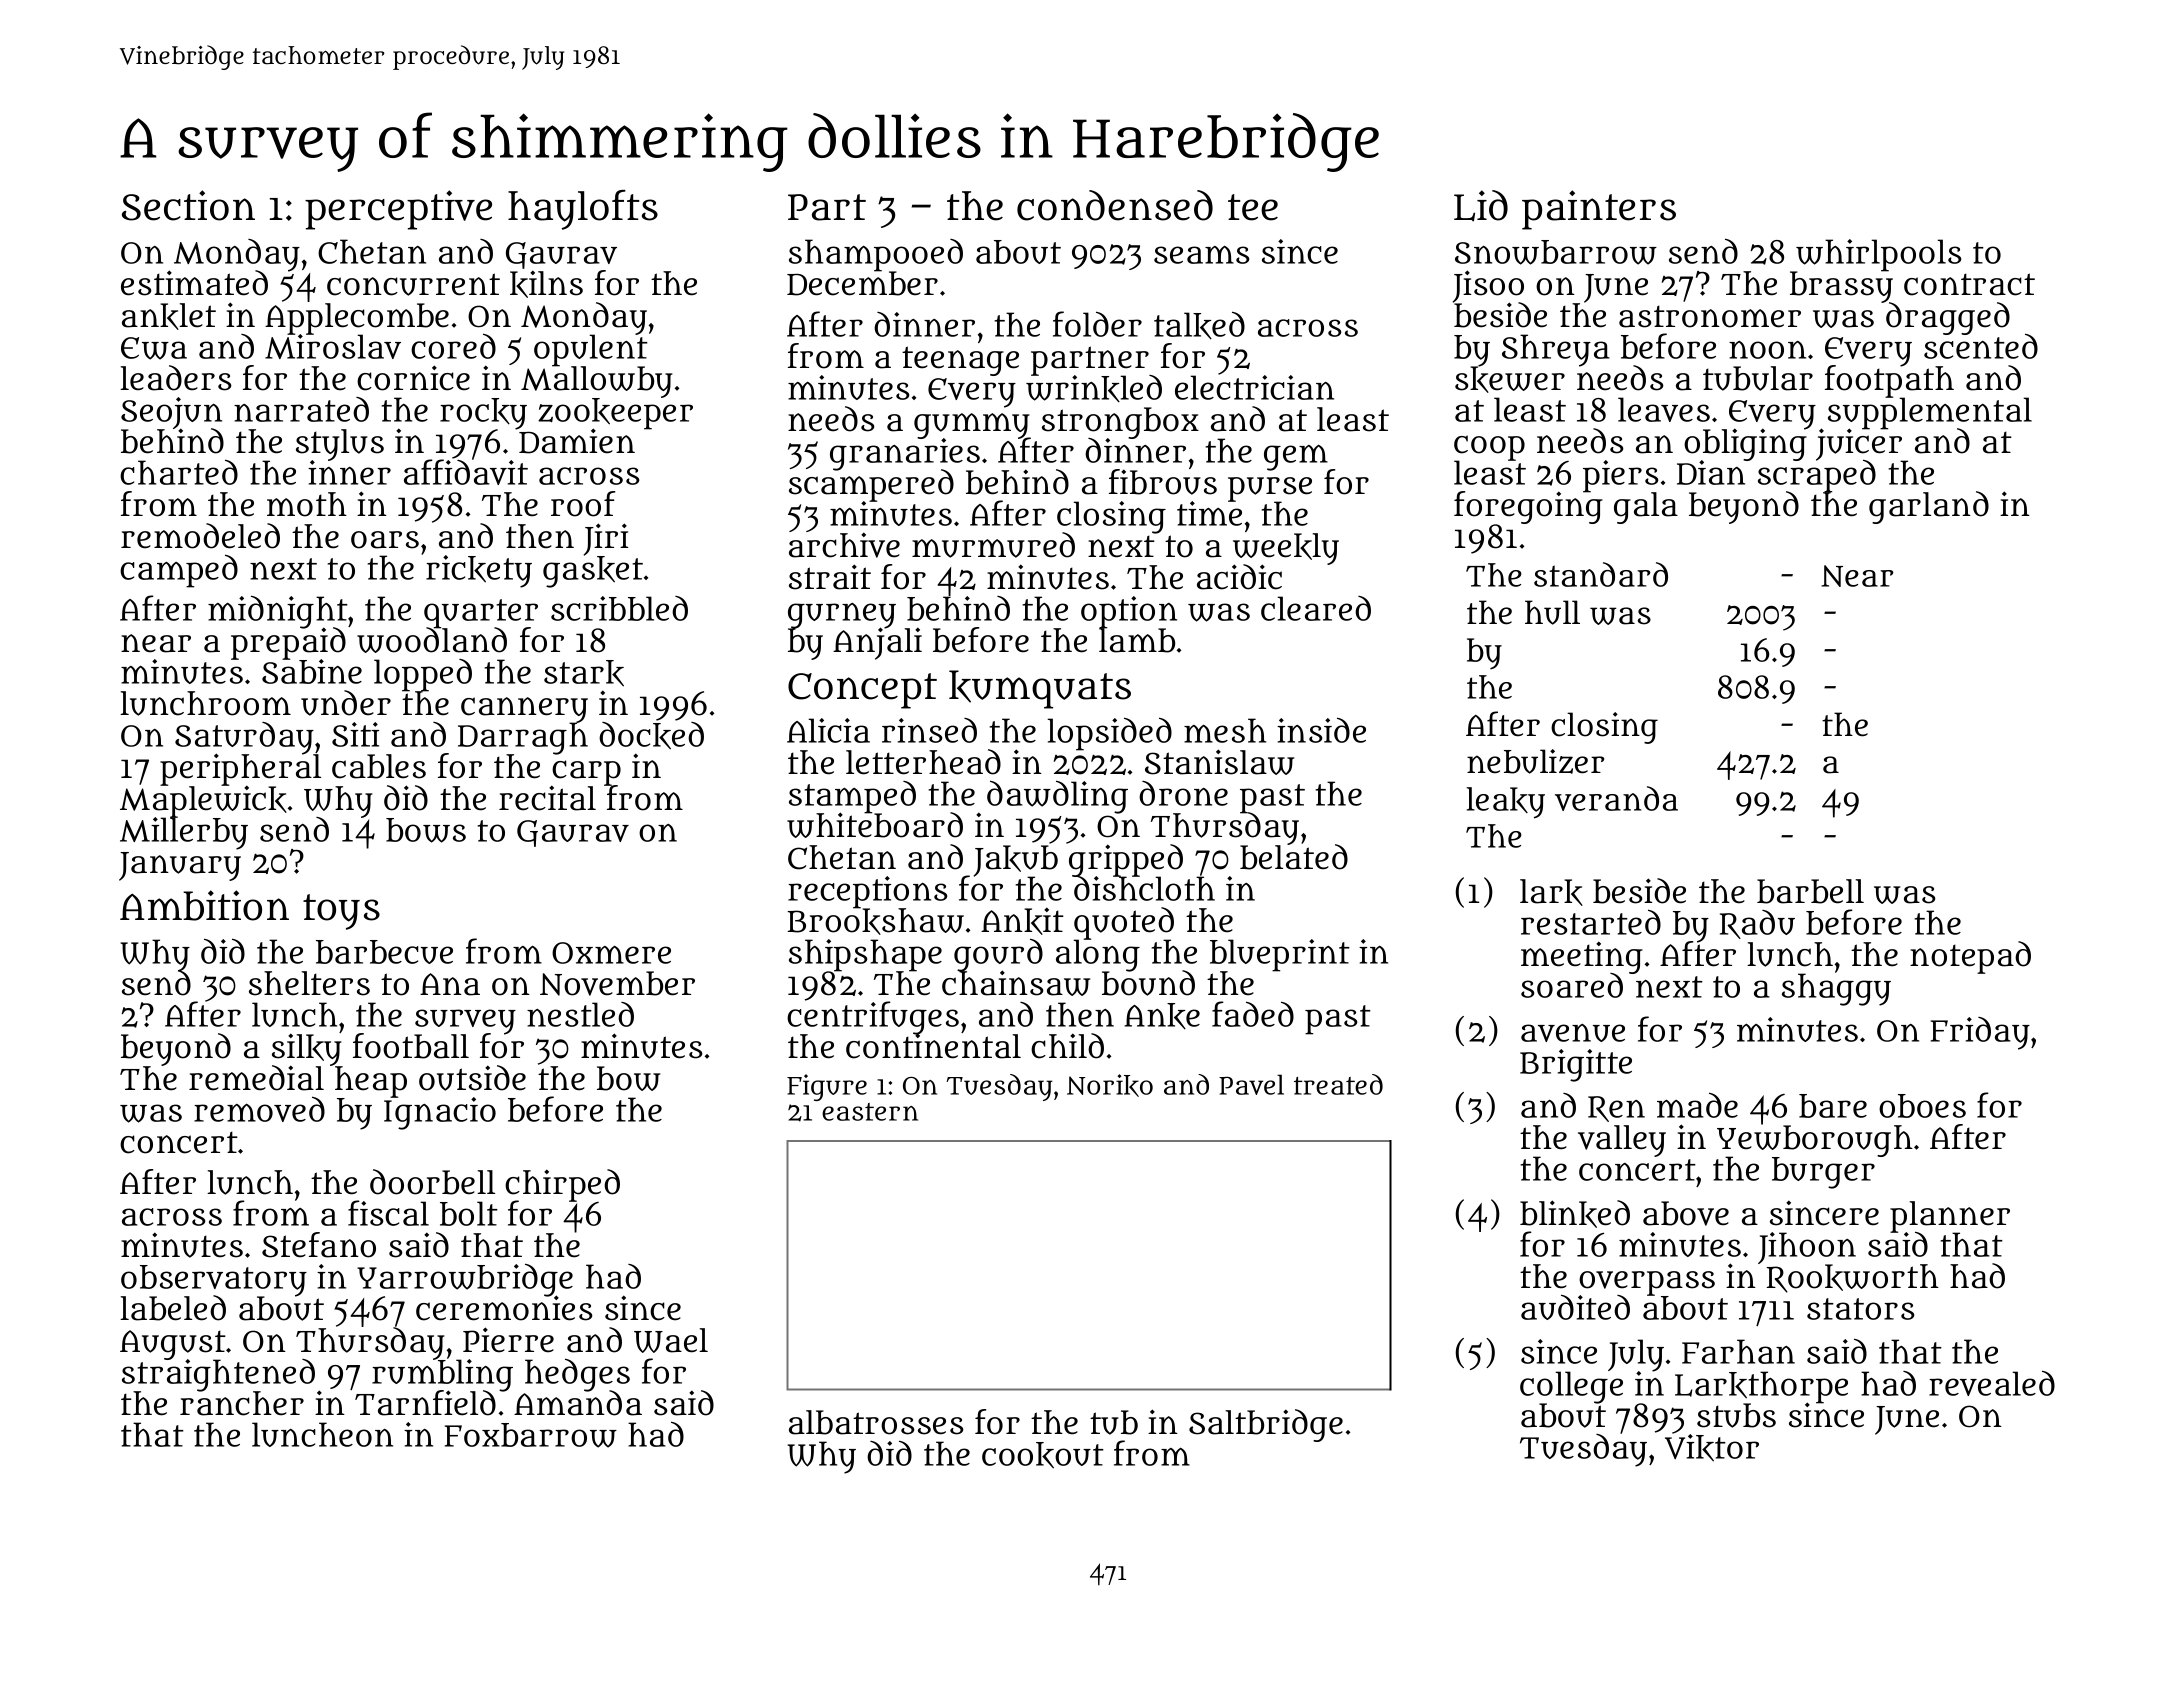 The width and height of the image is (2178, 1683). I want to click on wrinkled, so click(1094, 389).
